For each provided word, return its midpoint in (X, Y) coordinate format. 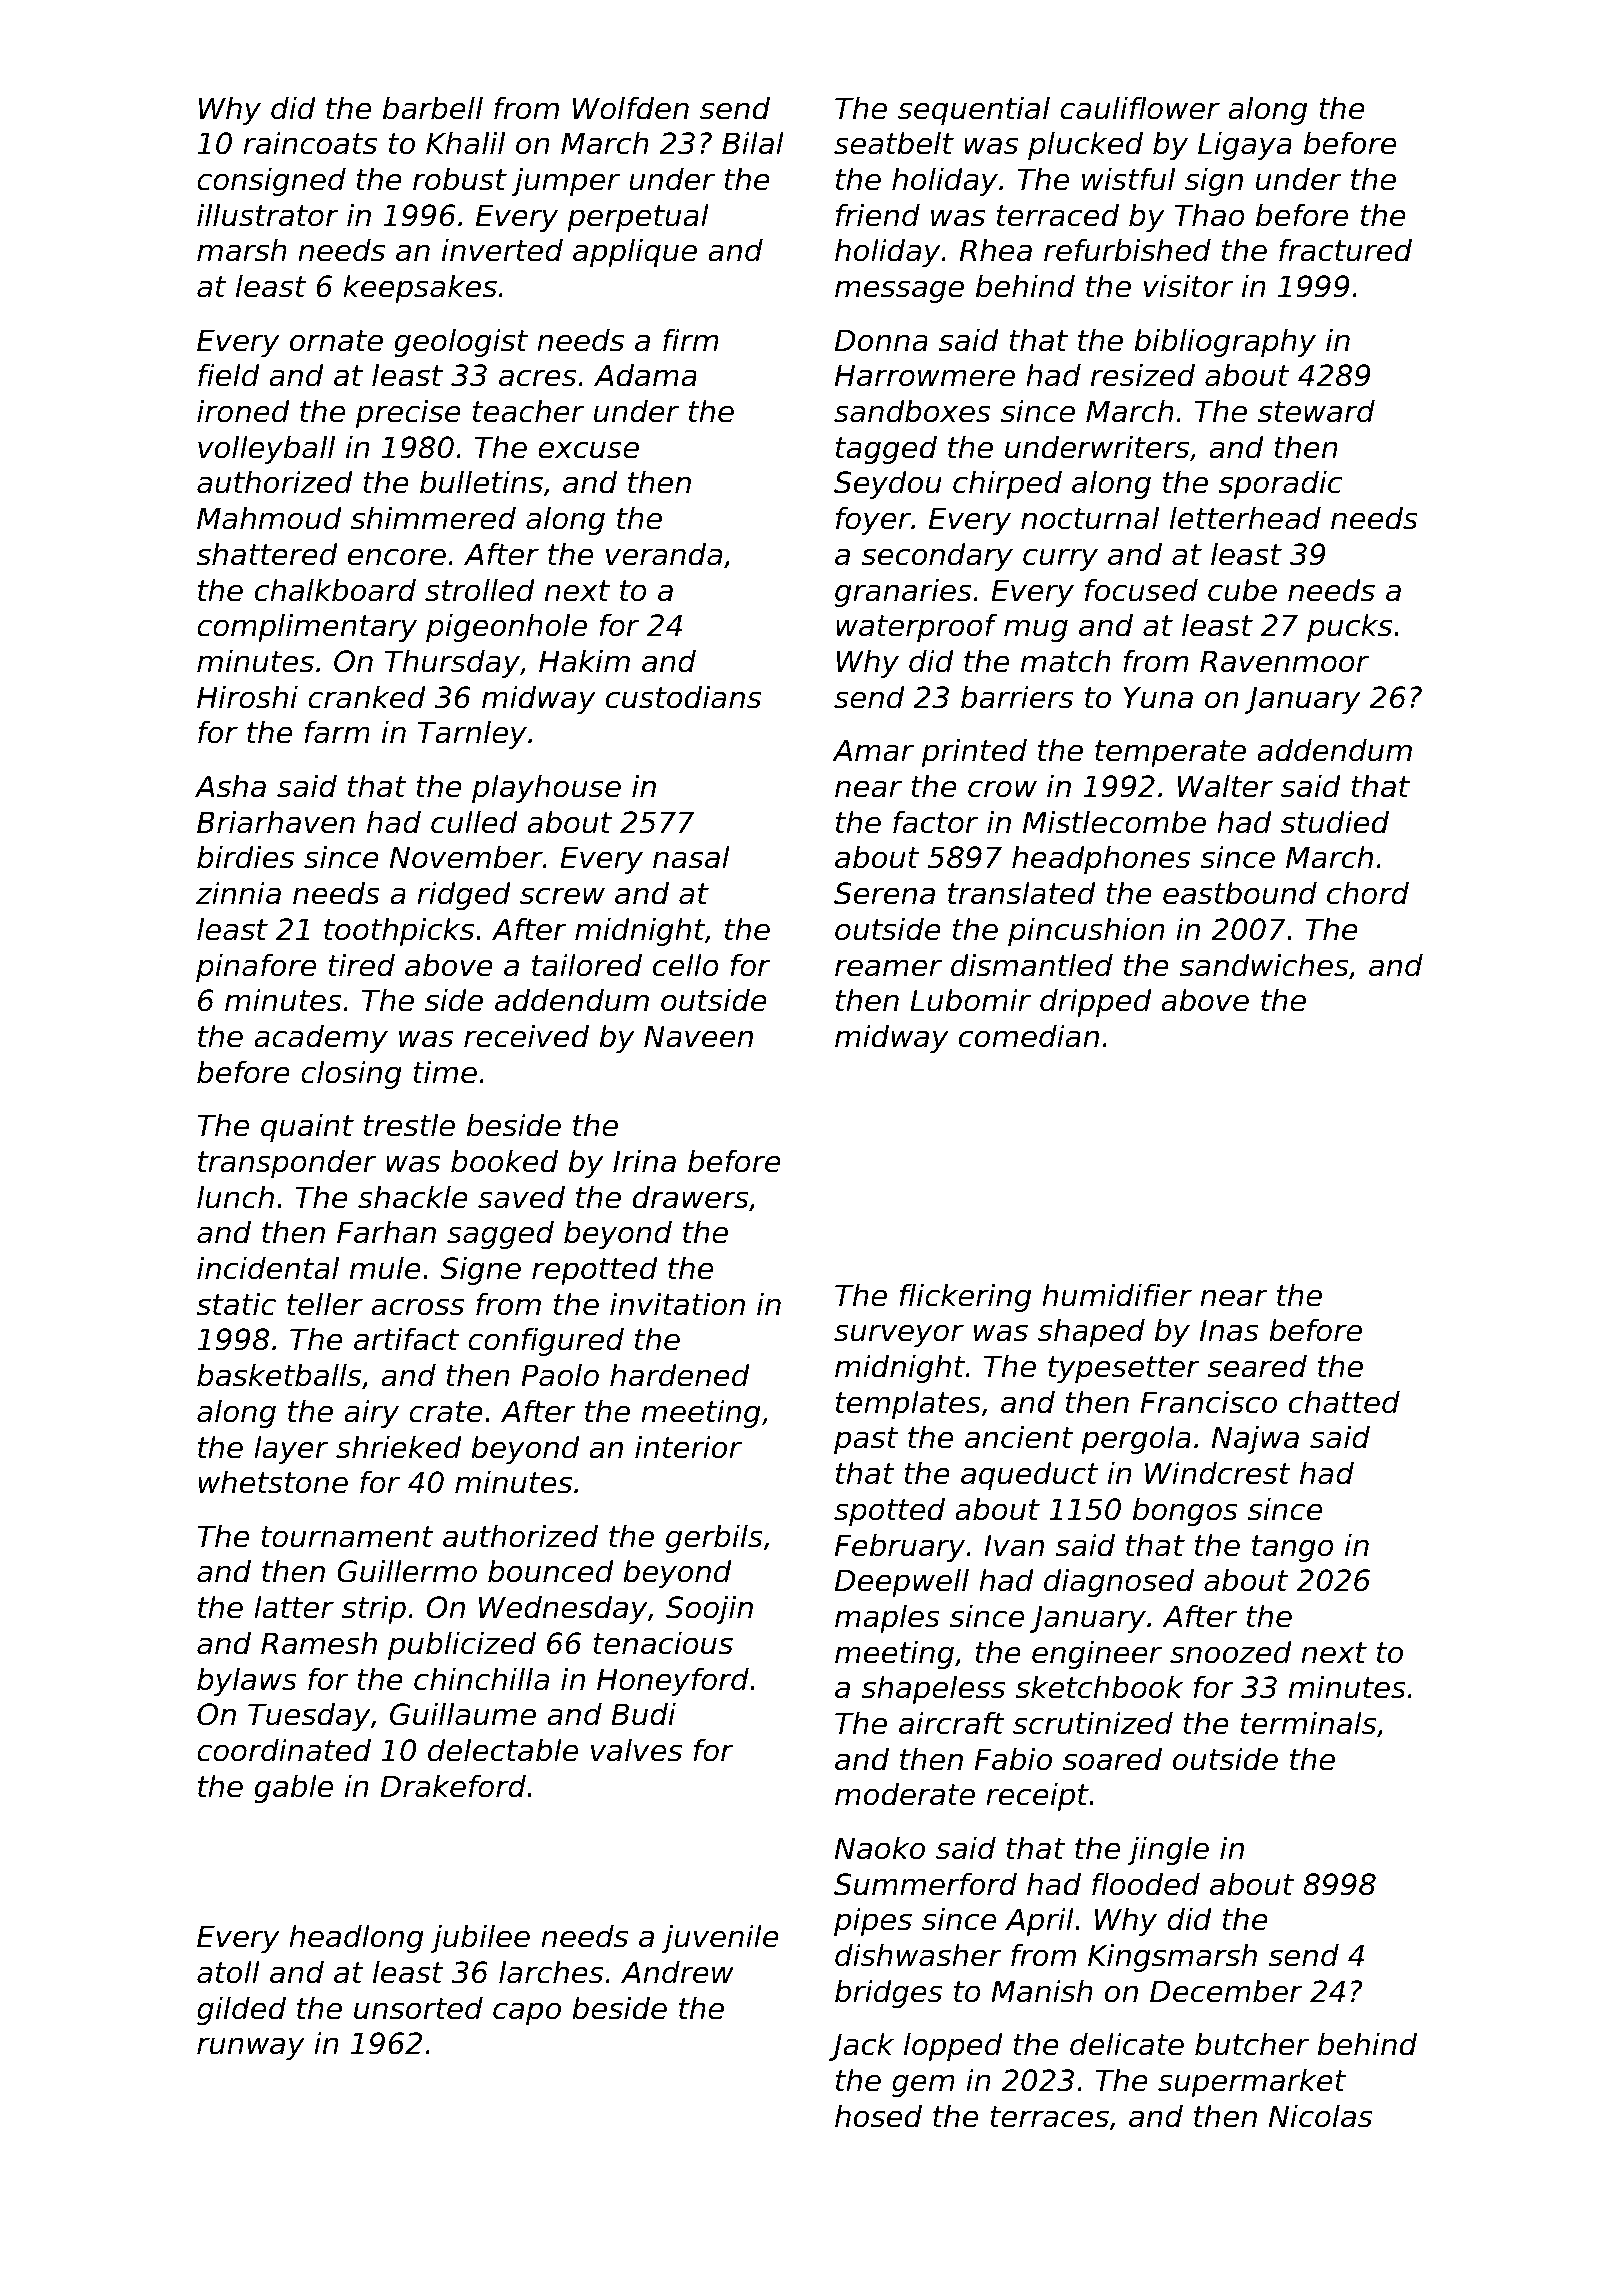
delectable (503, 1750)
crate (446, 1412)
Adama (645, 375)
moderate (905, 1794)
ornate (336, 341)
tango (1293, 1548)
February (900, 1548)
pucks (1349, 628)
